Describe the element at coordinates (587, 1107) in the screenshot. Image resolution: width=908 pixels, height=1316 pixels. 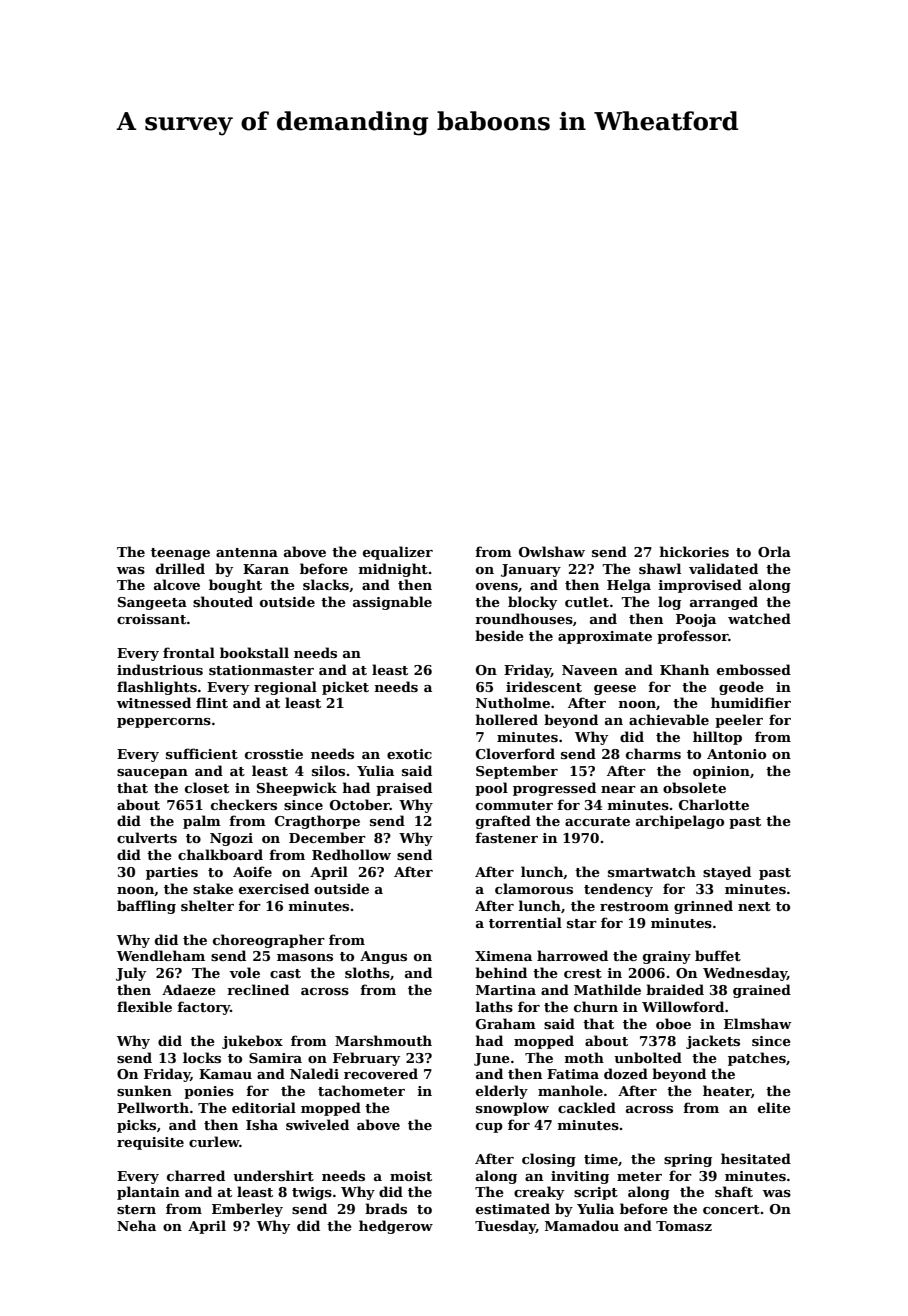
I see `cackled` at that location.
